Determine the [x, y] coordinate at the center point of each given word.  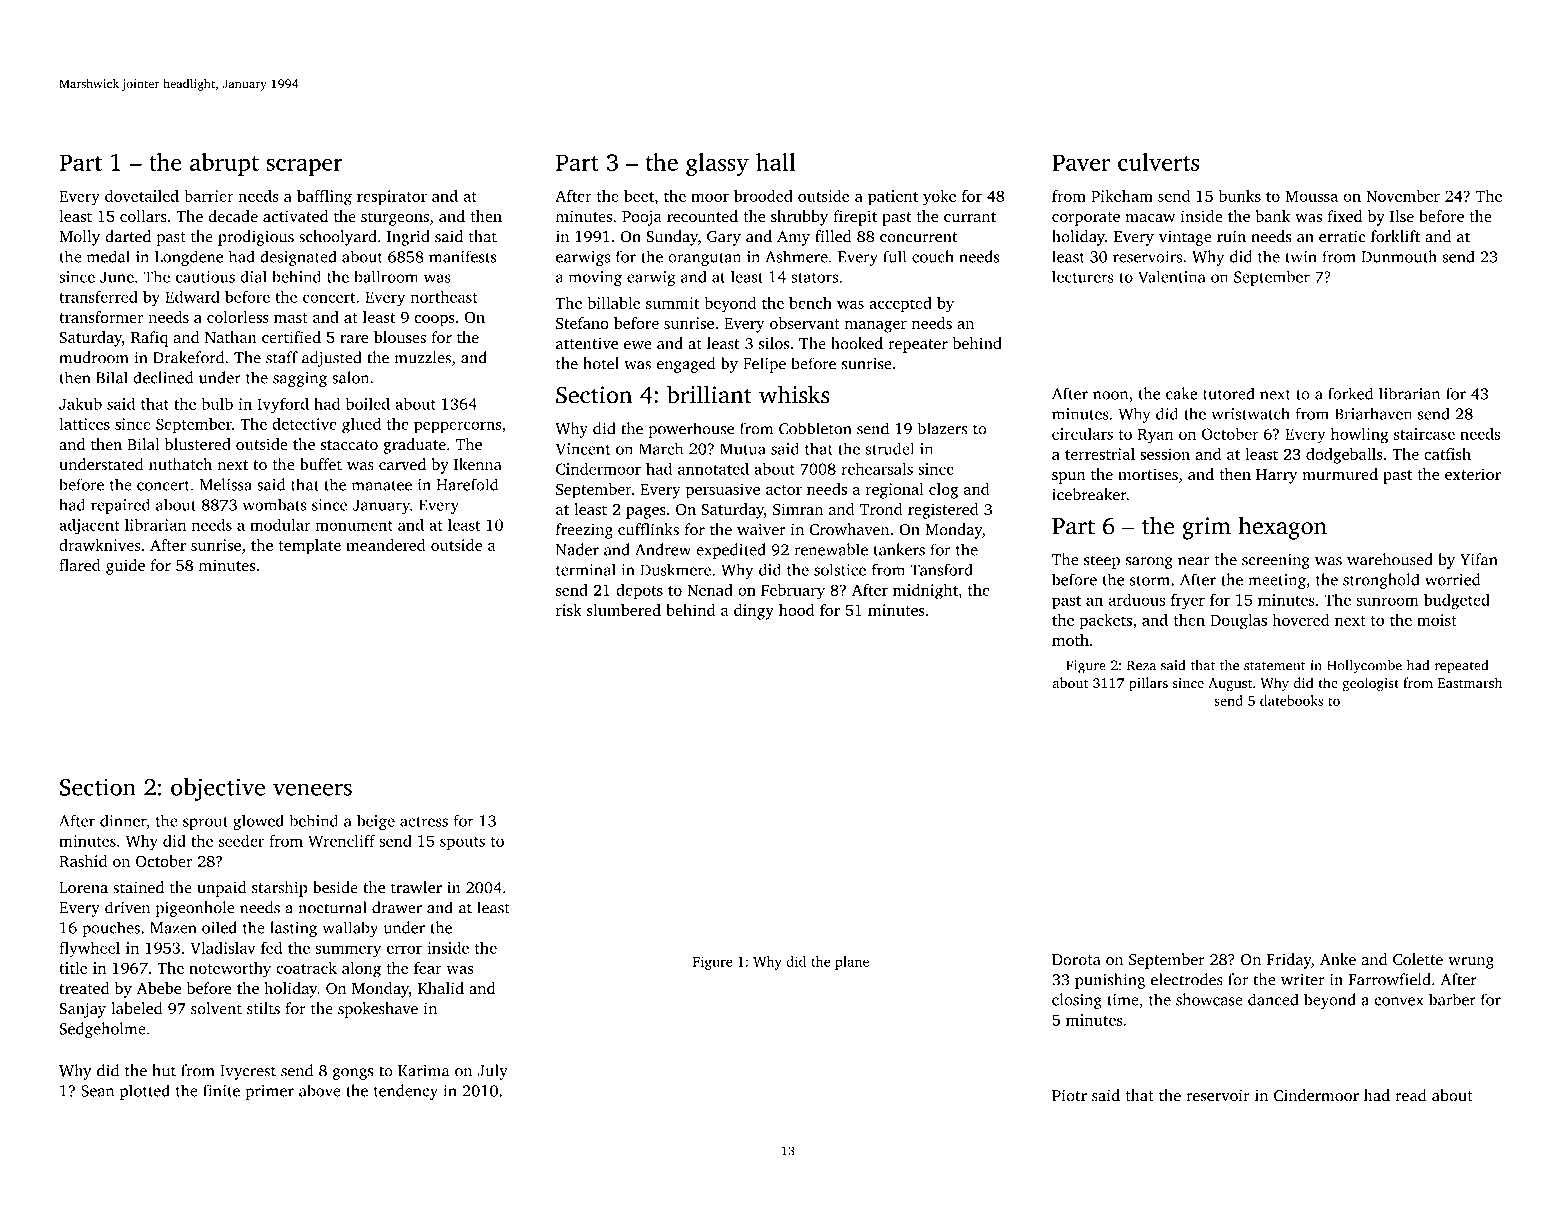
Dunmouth [1399, 256]
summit [672, 303]
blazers [942, 428]
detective [304, 424]
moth [1070, 640]
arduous [1136, 599]
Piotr [1069, 1095]
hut [164, 1070]
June [117, 277]
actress [424, 822]
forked [1350, 393]
